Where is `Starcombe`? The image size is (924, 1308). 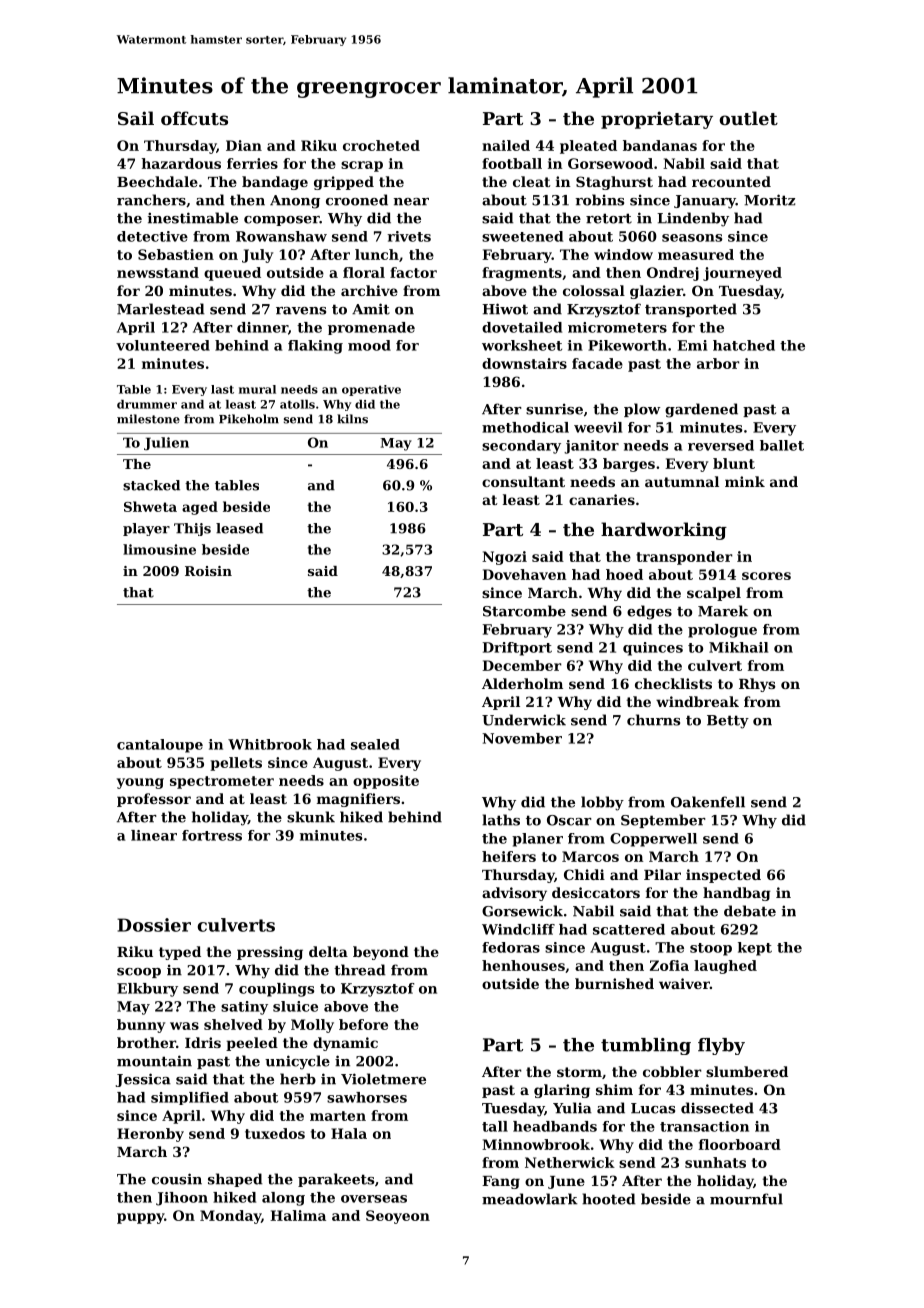 Starcombe is located at coordinates (524, 611).
